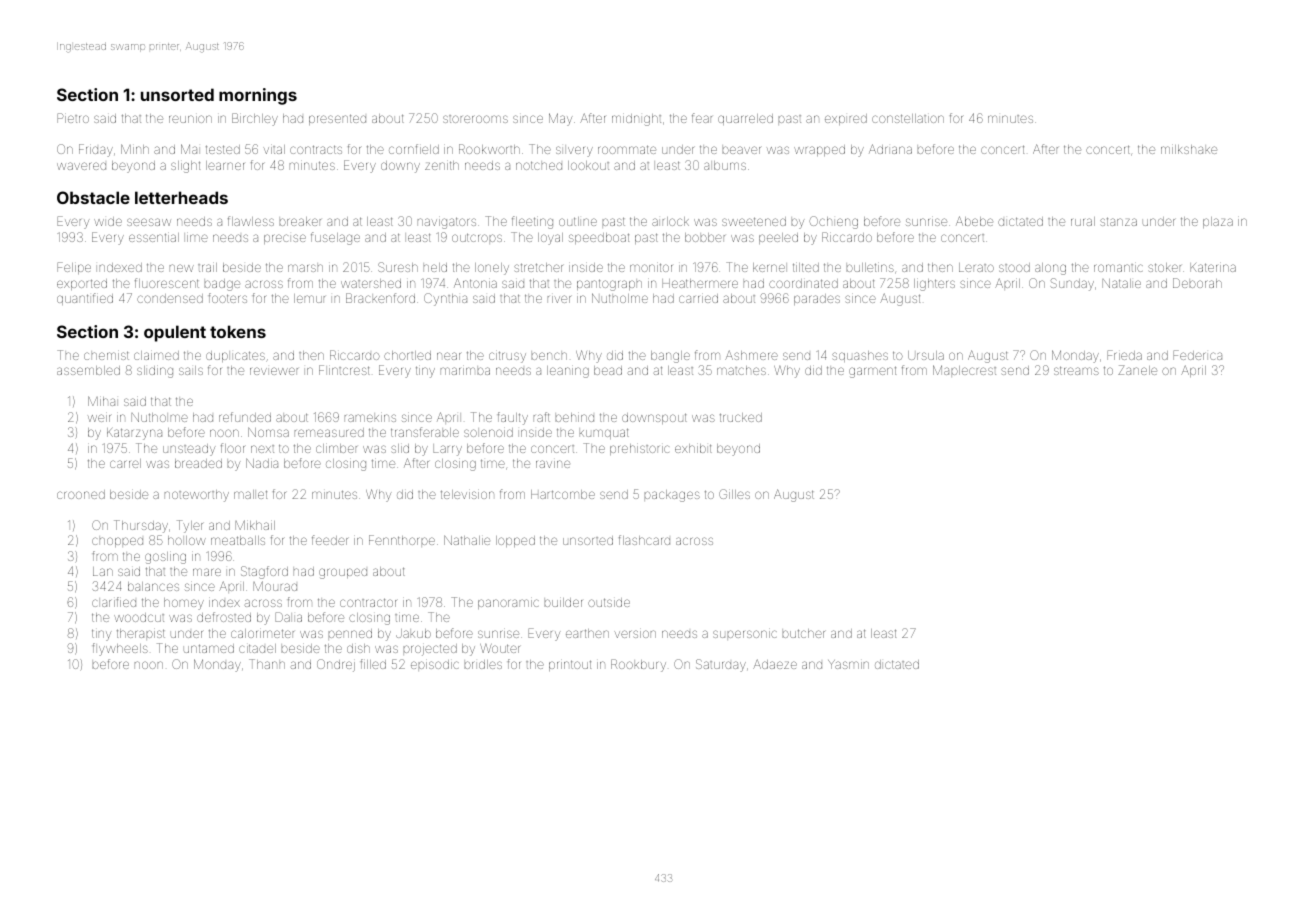  I want to click on printout, so click(570, 665).
